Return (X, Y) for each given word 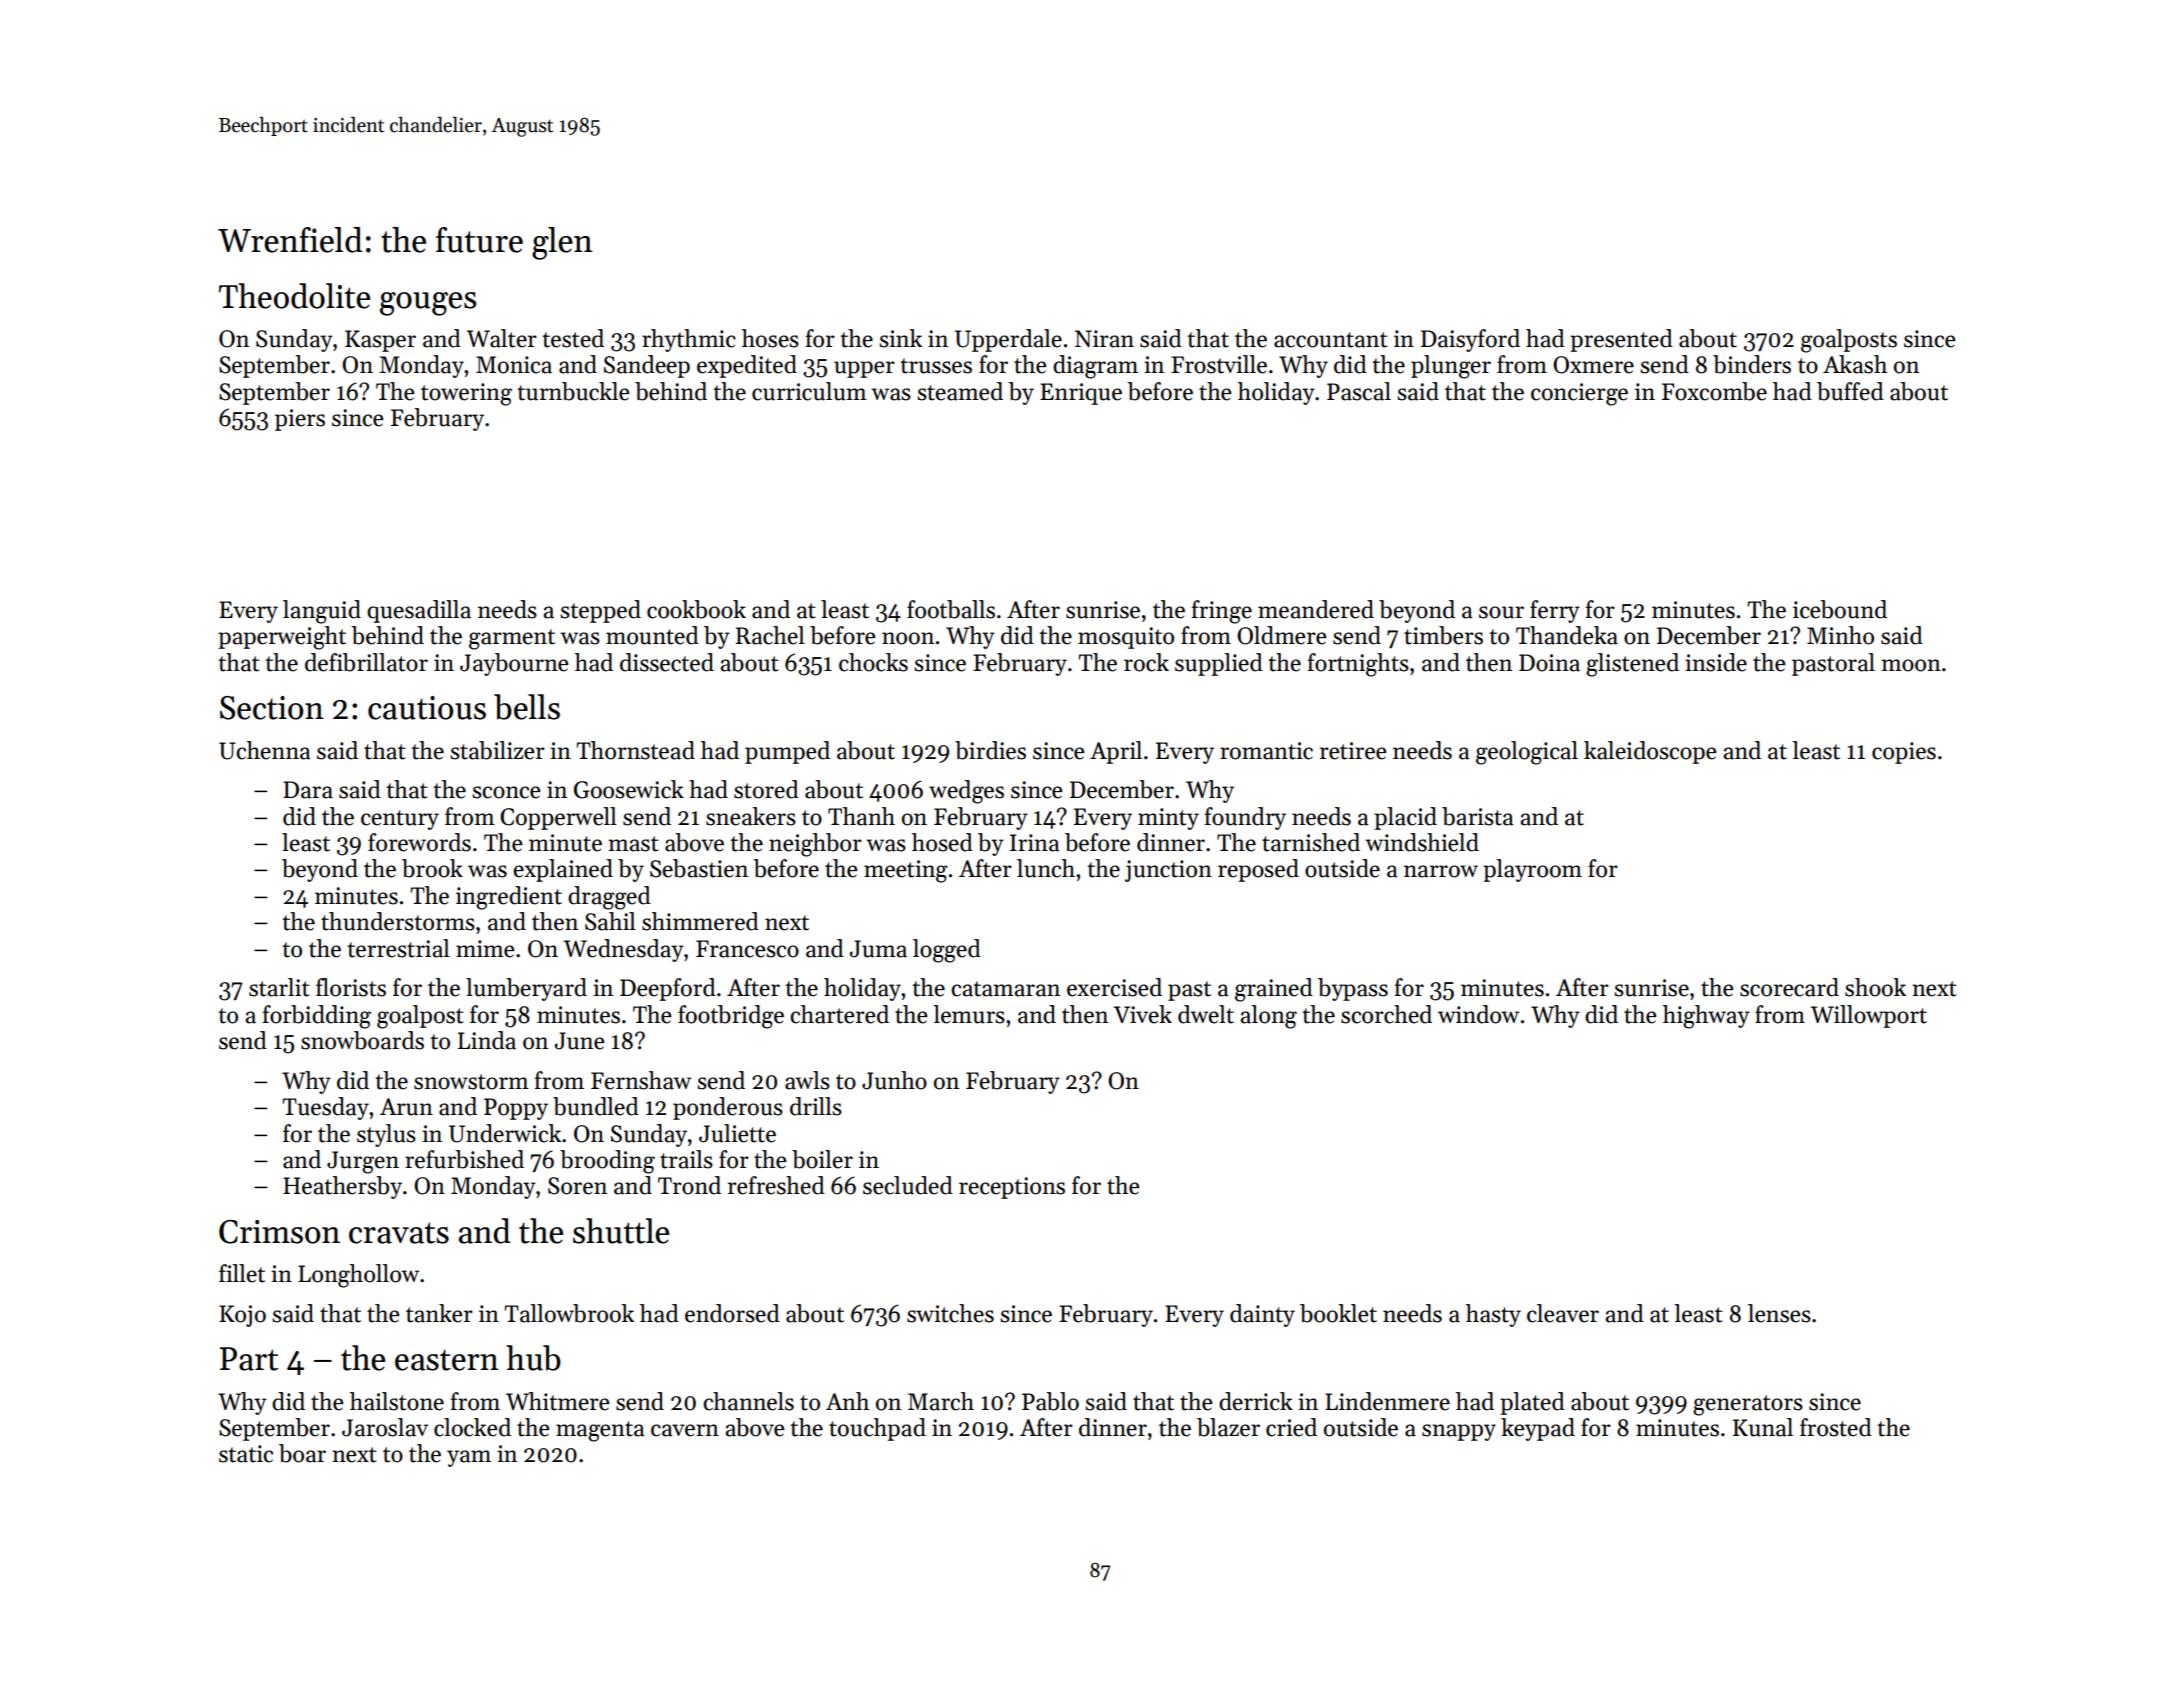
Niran (1104, 339)
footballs (951, 609)
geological (1527, 753)
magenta (600, 1431)
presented (1621, 340)
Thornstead (635, 750)
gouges (428, 304)
